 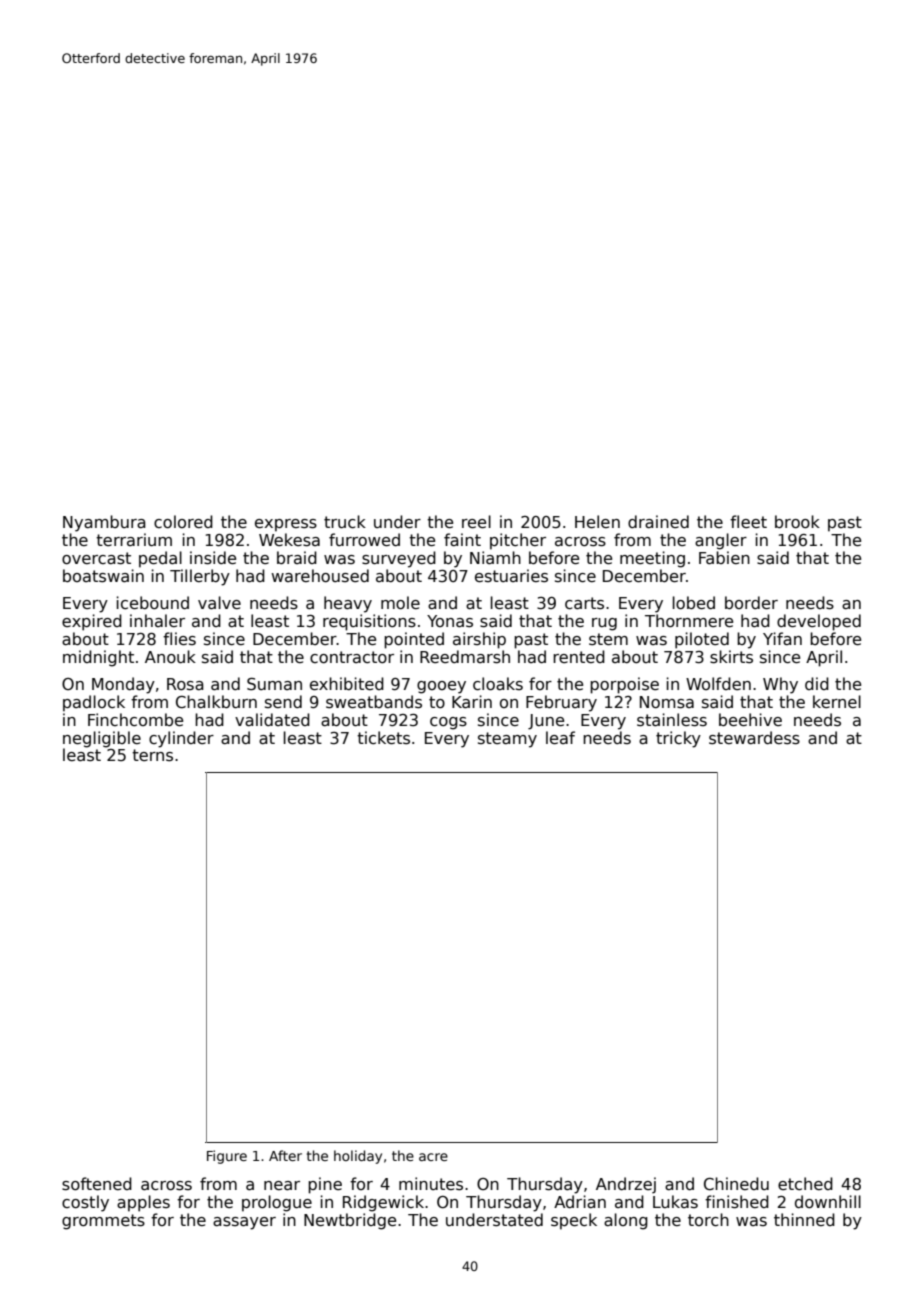 I want to click on Newtbridge, so click(x=350, y=1221).
